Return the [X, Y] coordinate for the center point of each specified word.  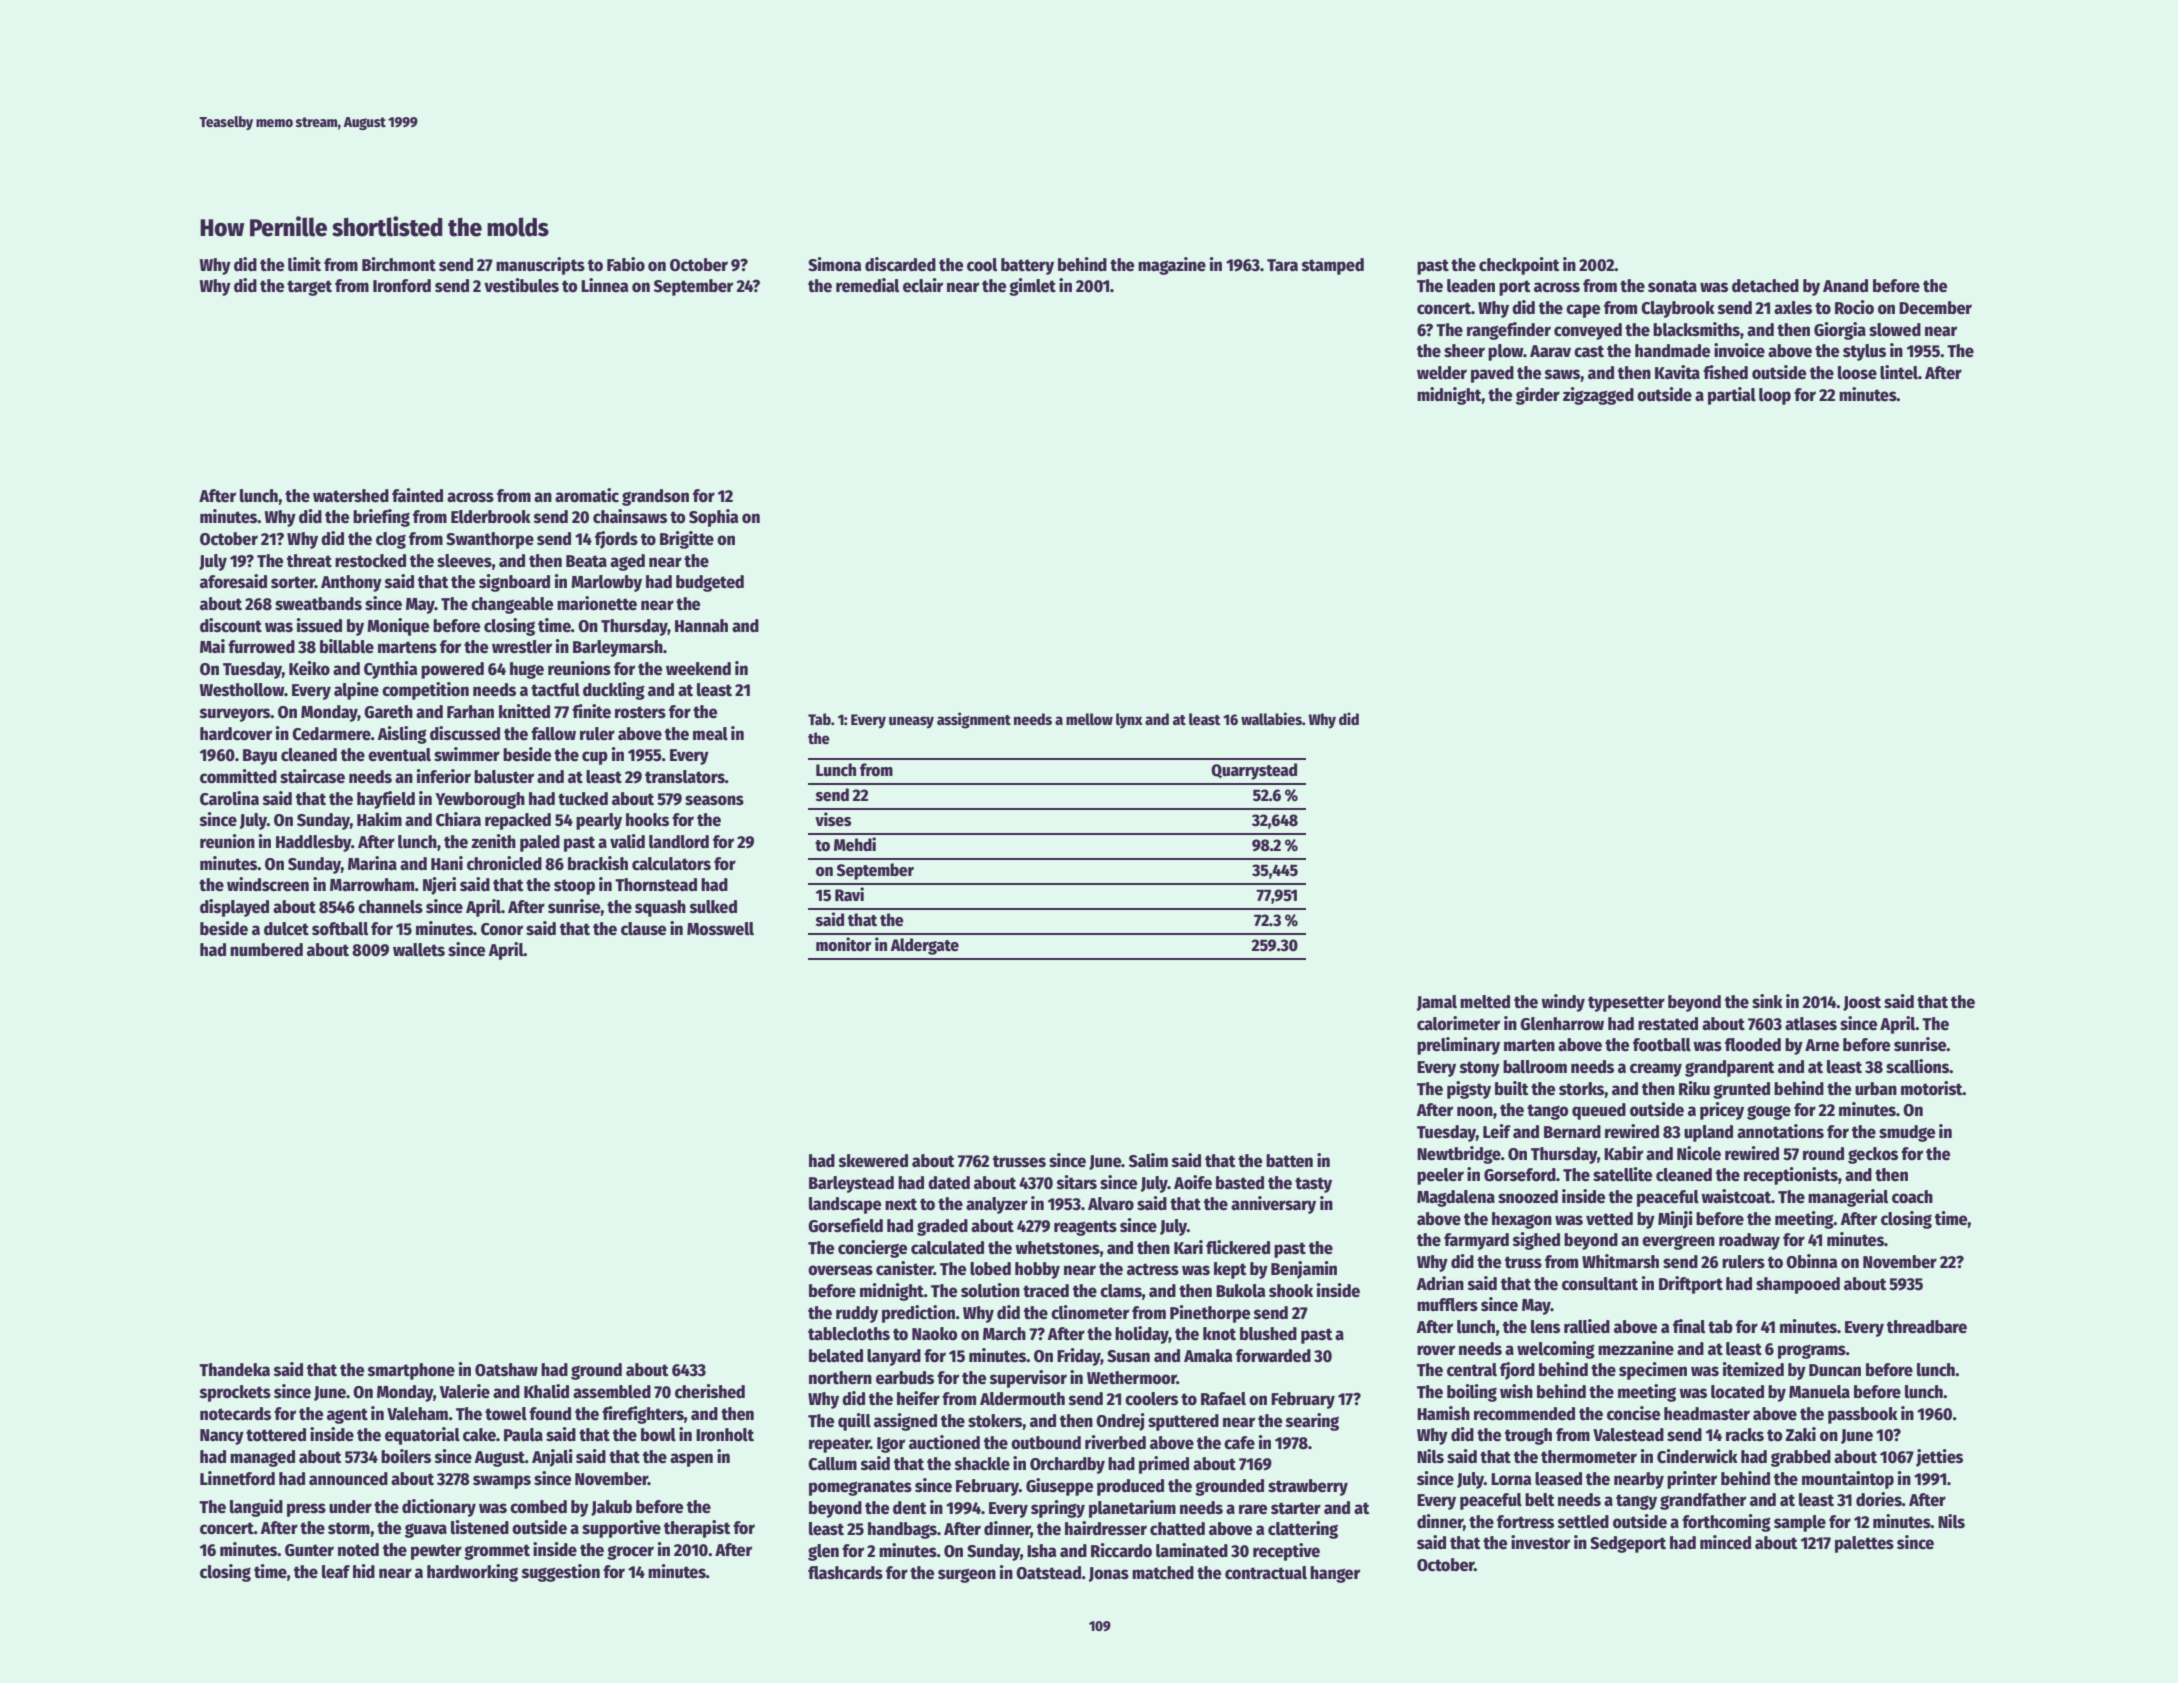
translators [685, 777]
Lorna [1511, 1479]
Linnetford [237, 1478]
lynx [1129, 721]
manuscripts [540, 266]
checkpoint [1519, 266]
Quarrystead [1254, 771]
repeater [839, 1445]
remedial [867, 285]
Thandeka [234, 1370]
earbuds [905, 1378]
